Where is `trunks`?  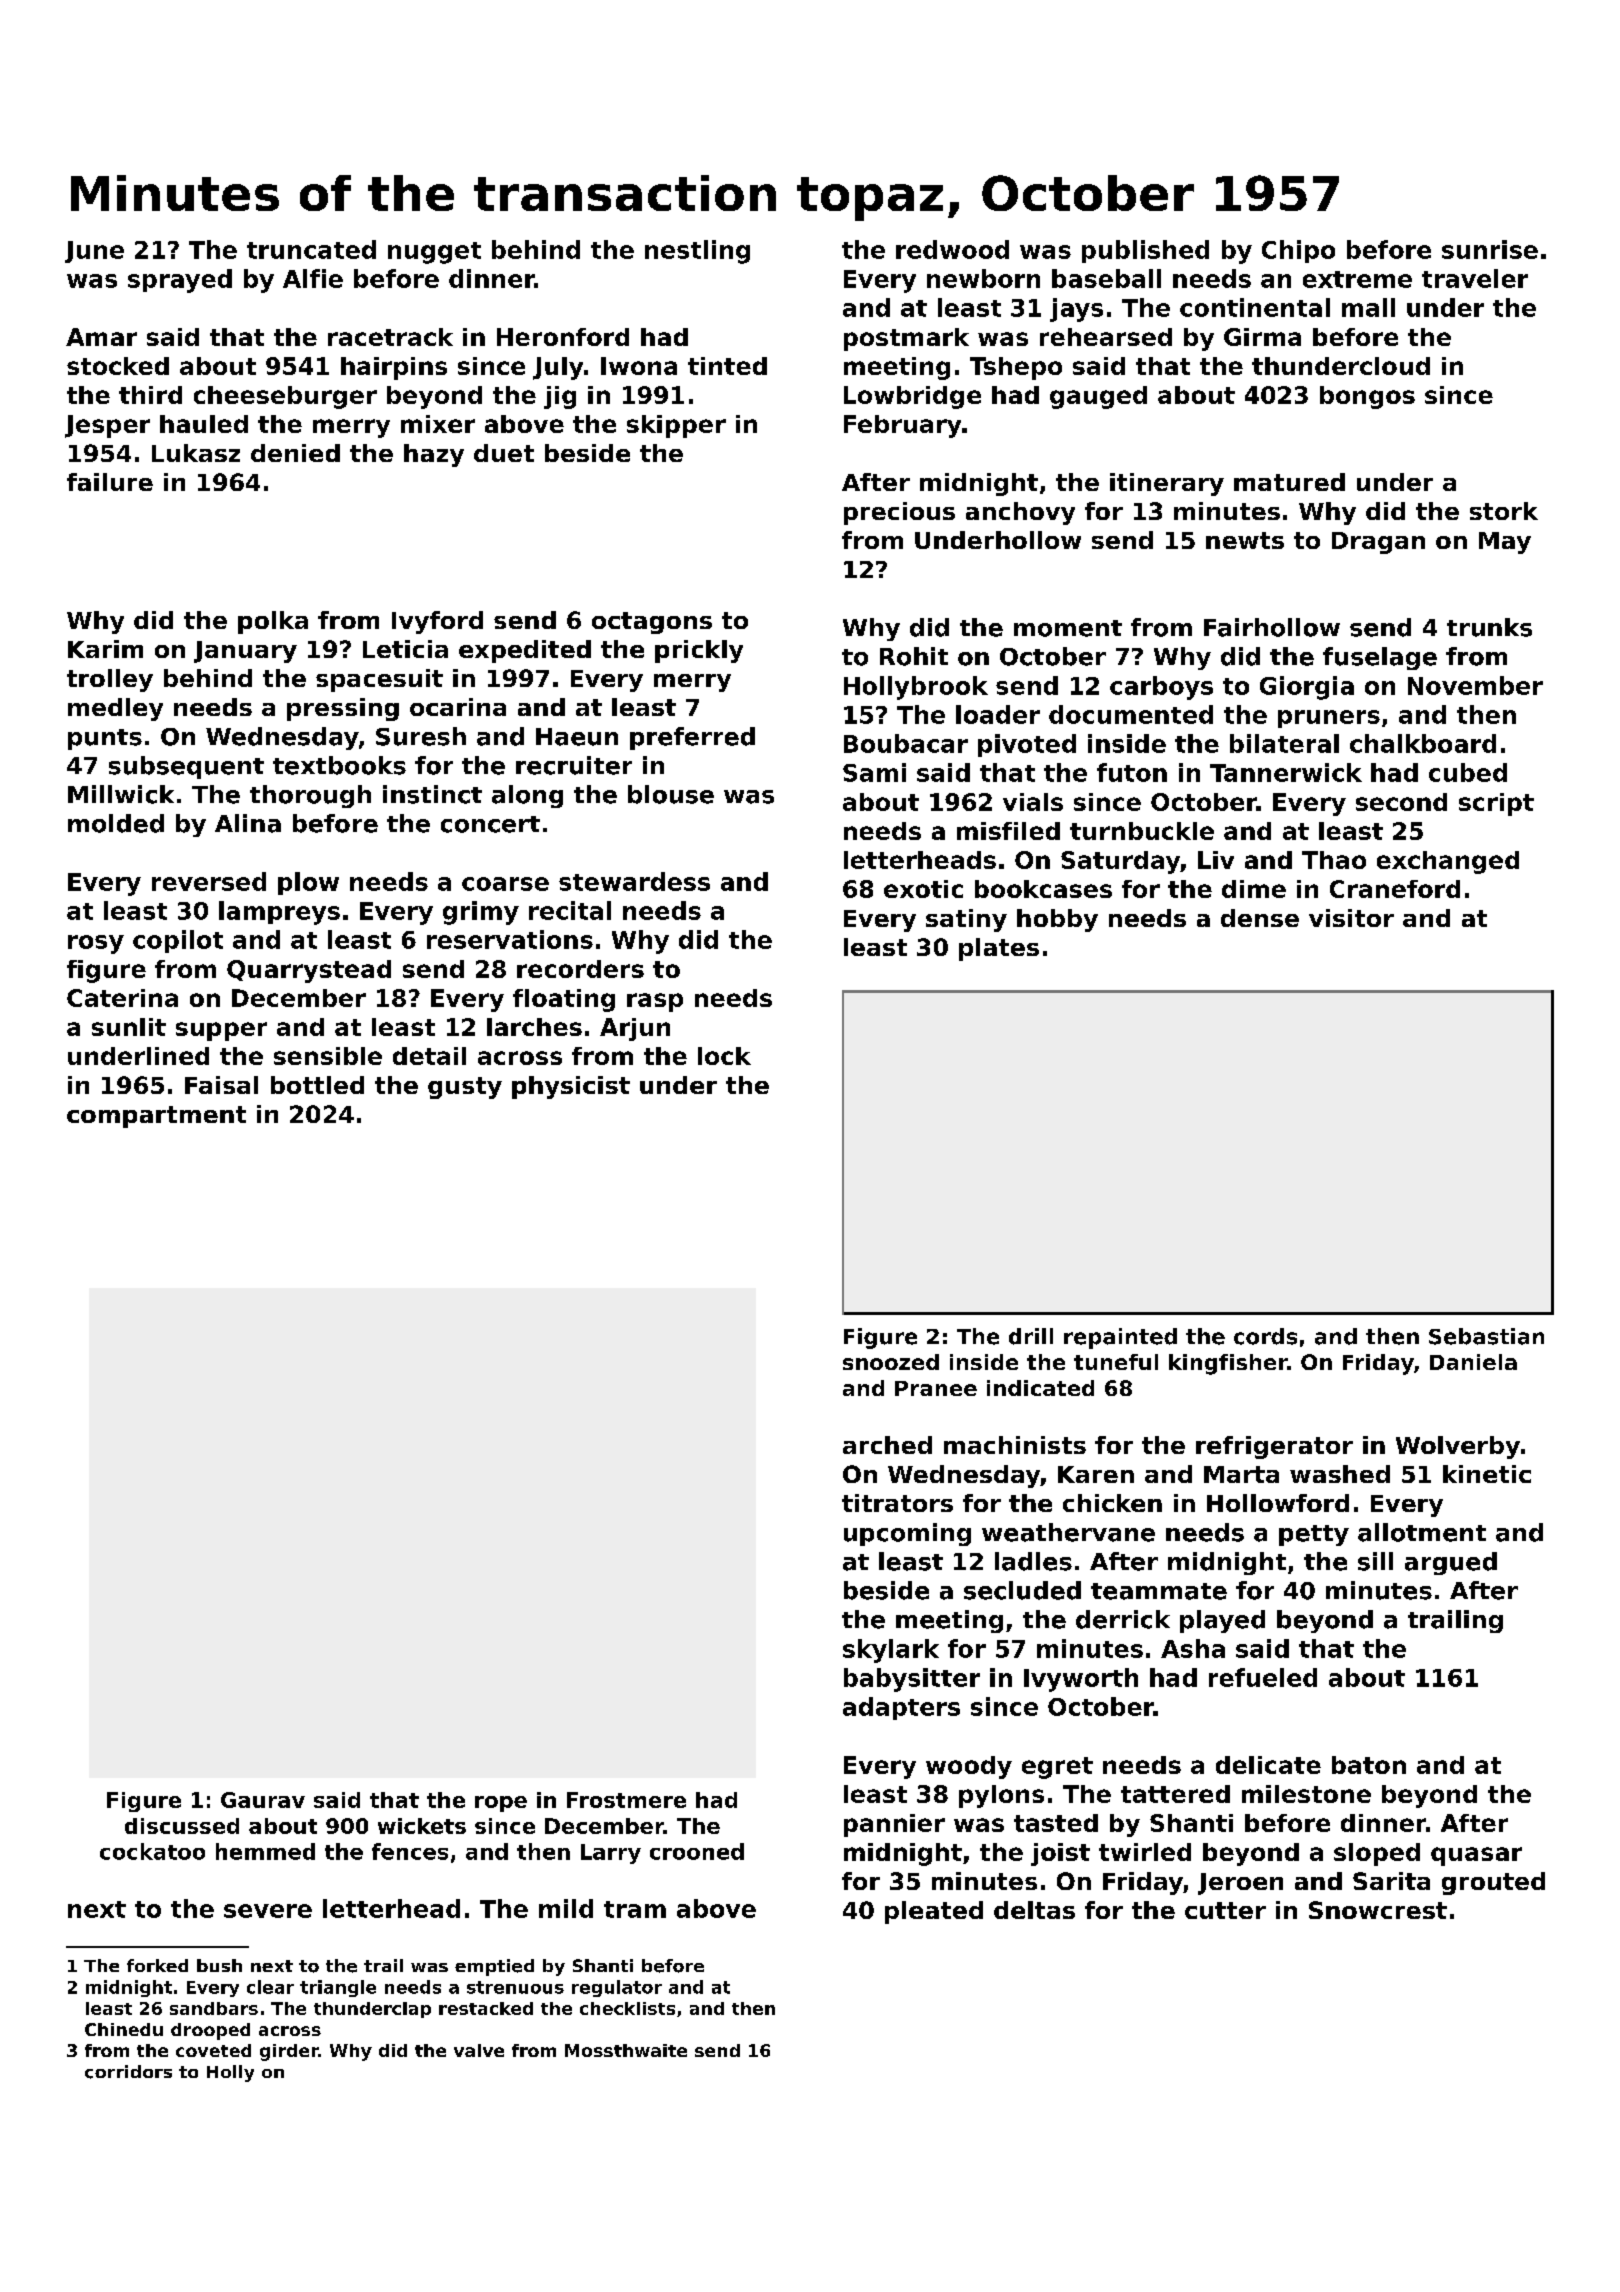
trunks is located at coordinates (1489, 627).
